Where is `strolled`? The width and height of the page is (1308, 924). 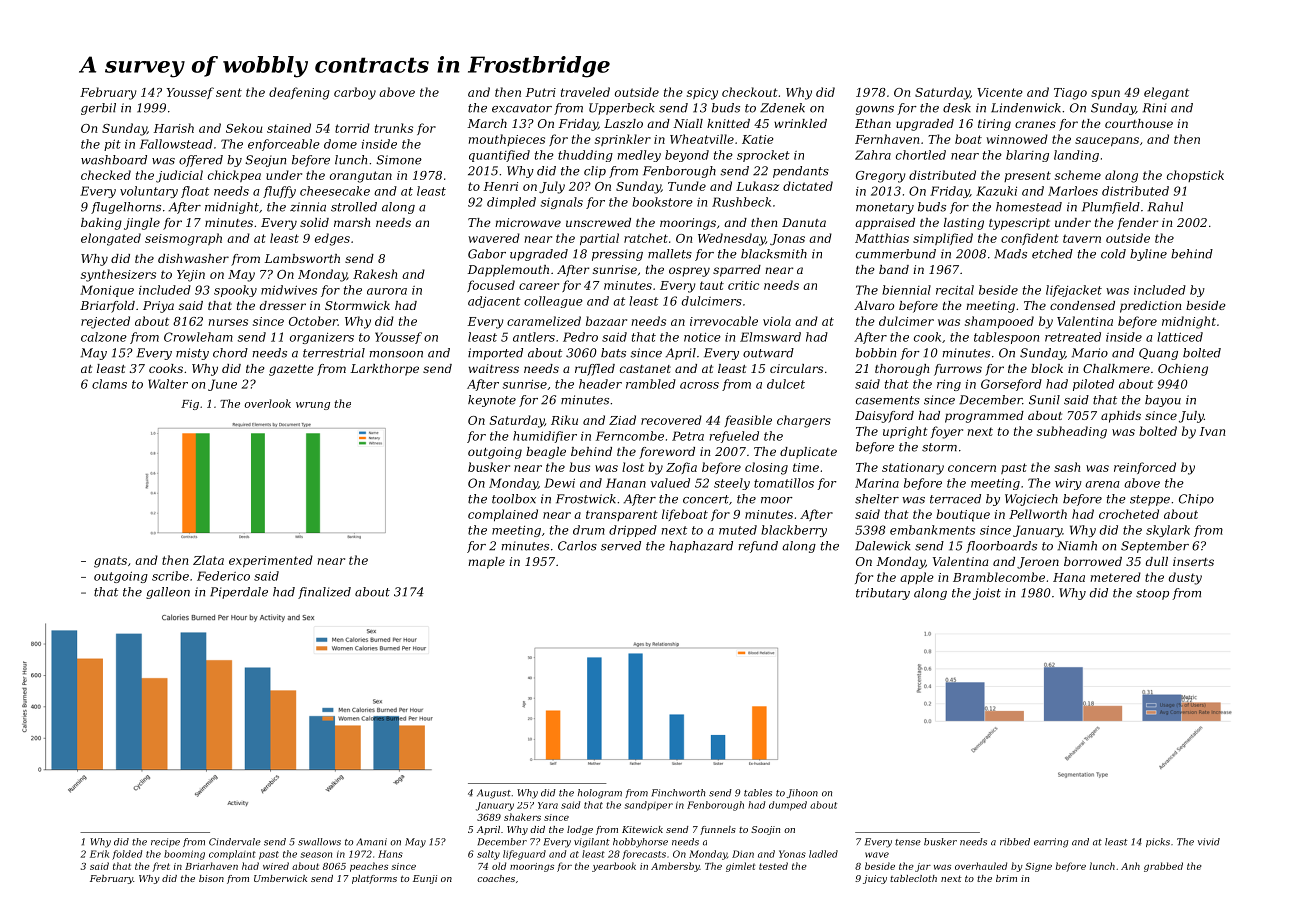 strolled is located at coordinates (354, 207).
